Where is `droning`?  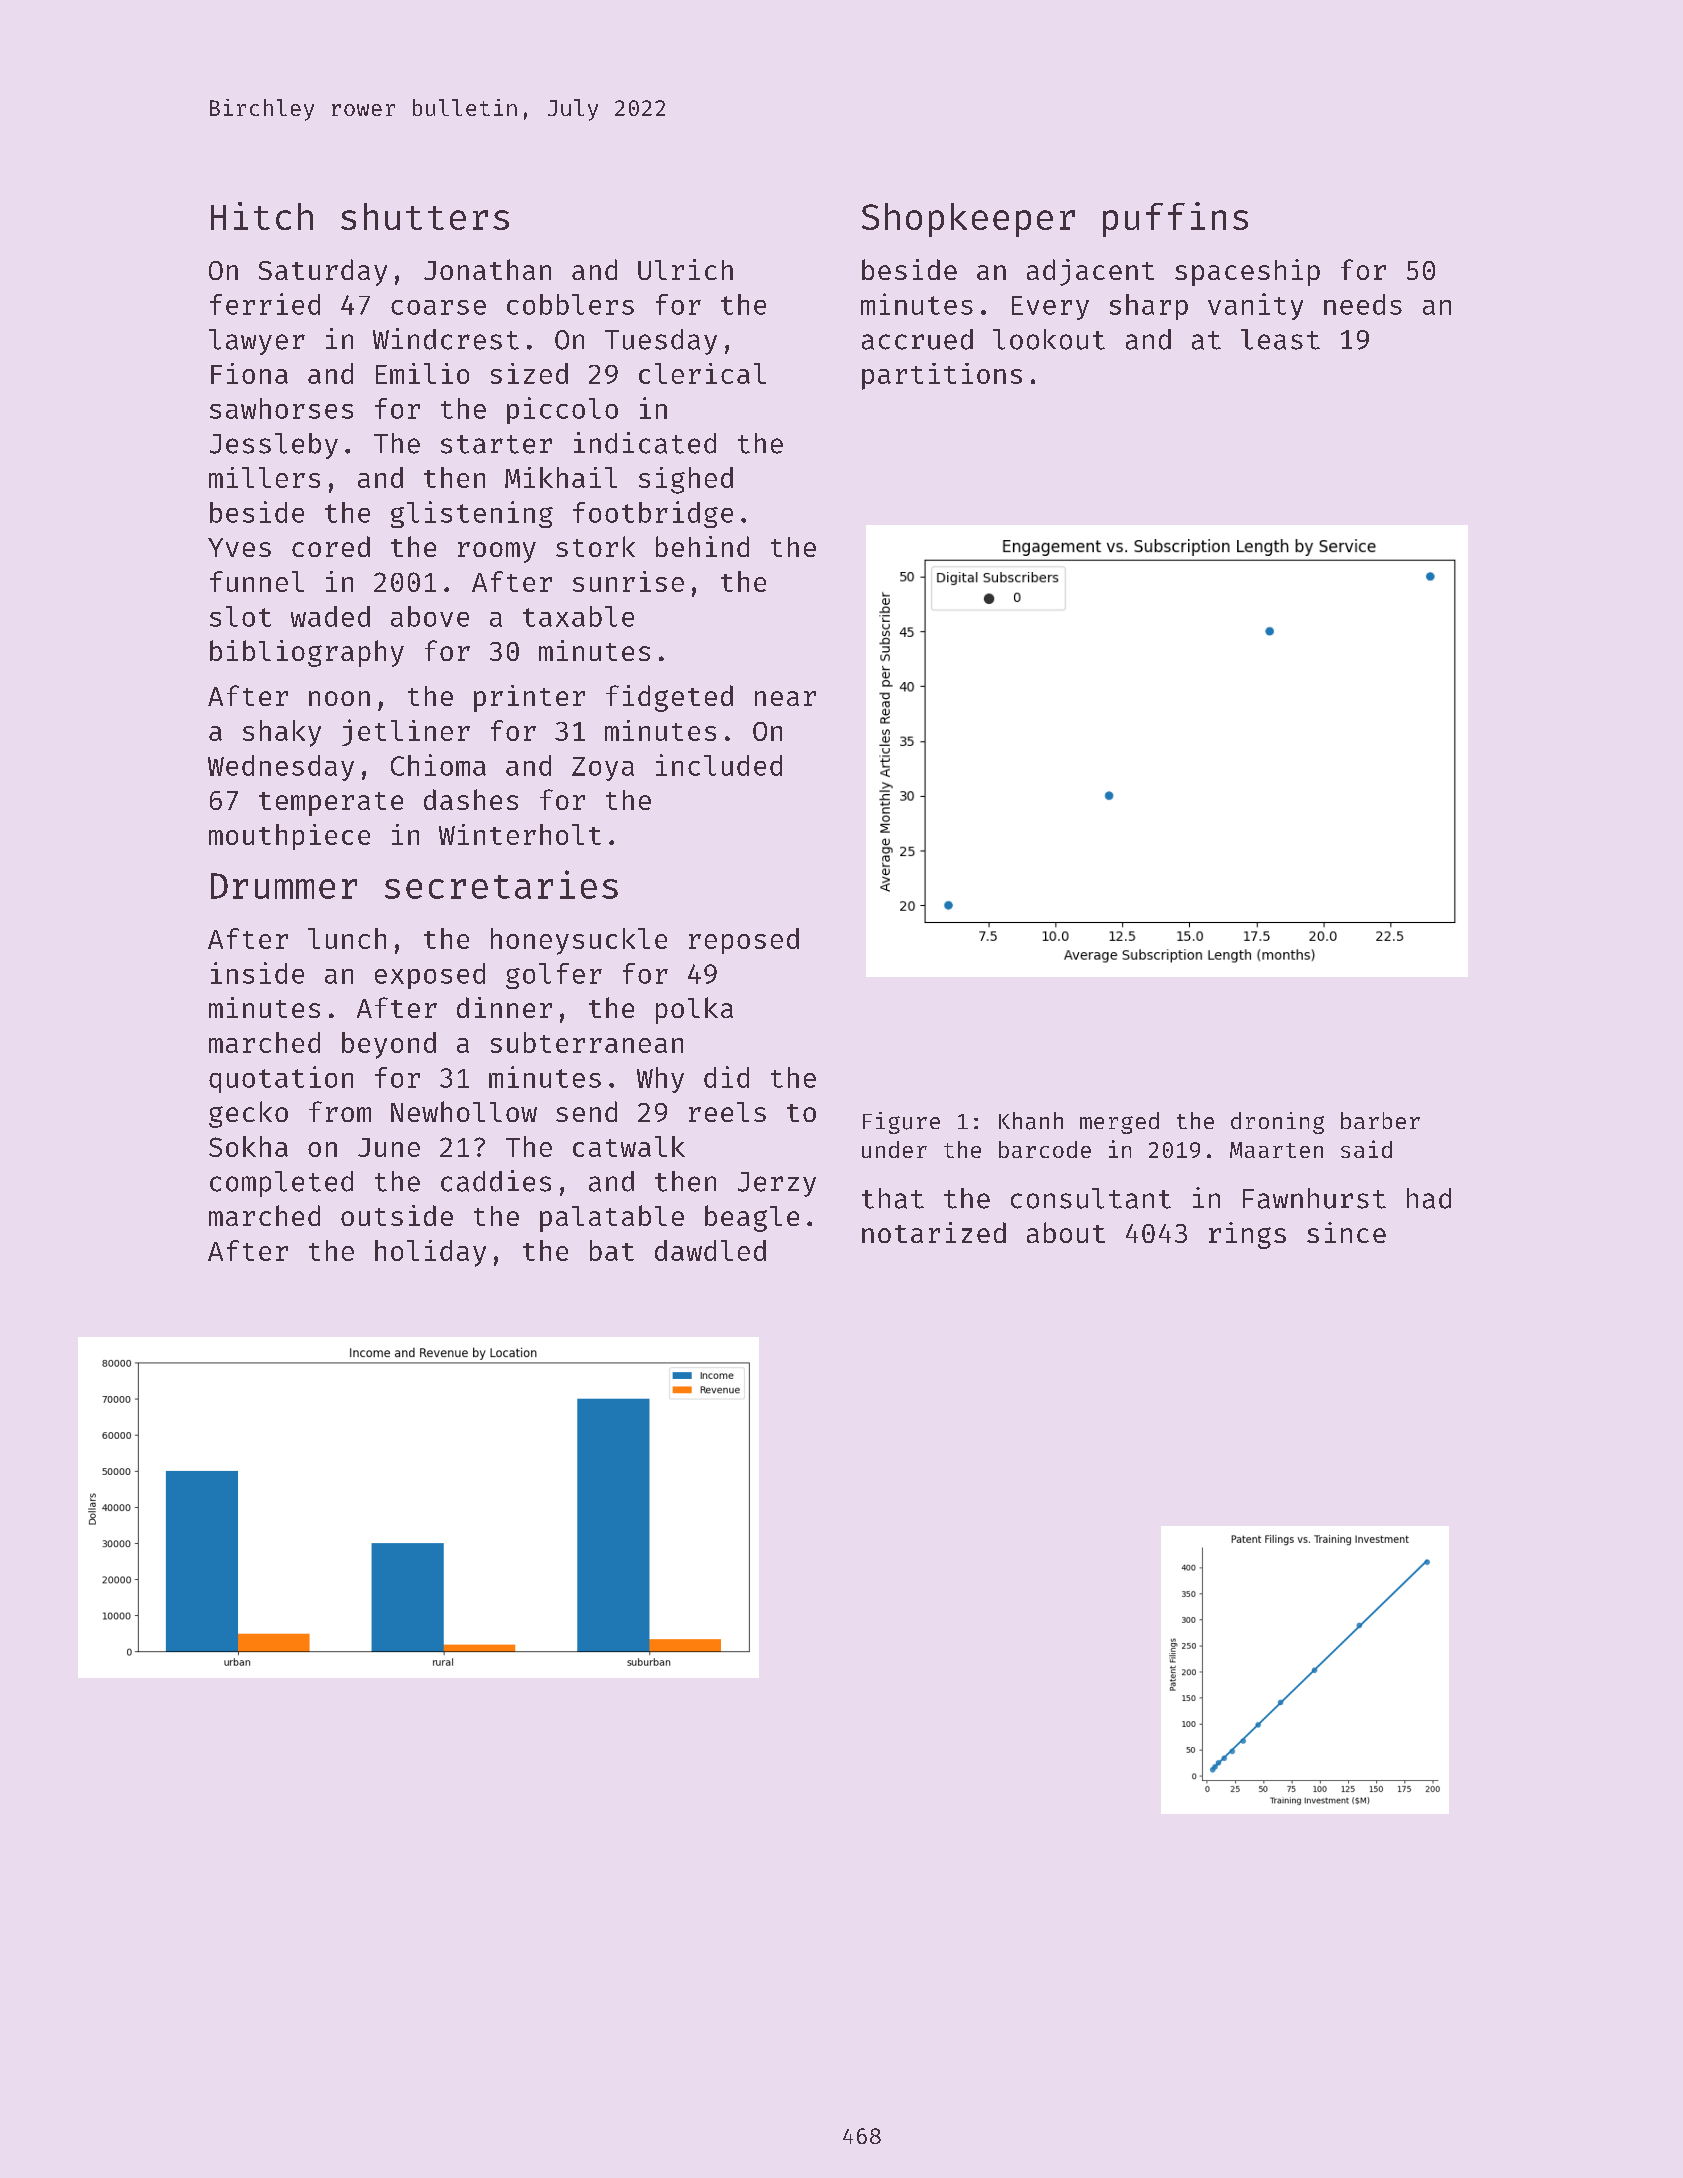
droning is located at coordinates (1277, 1123).
